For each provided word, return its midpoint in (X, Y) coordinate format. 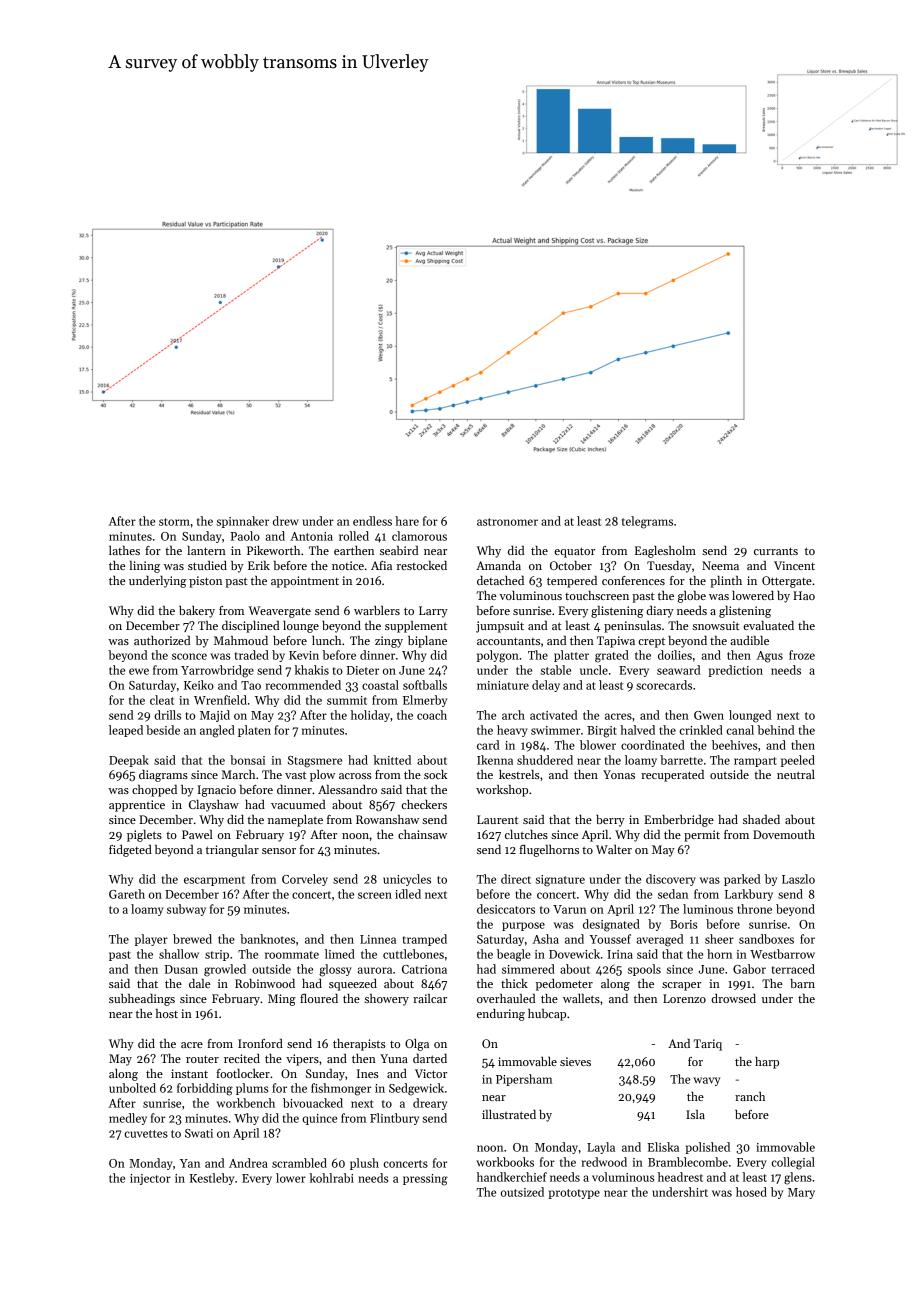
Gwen (709, 715)
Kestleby (212, 1179)
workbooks (505, 1162)
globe (692, 597)
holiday (370, 716)
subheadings (142, 1000)
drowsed (733, 998)
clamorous (419, 536)
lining (145, 567)
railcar (430, 998)
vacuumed (298, 804)
